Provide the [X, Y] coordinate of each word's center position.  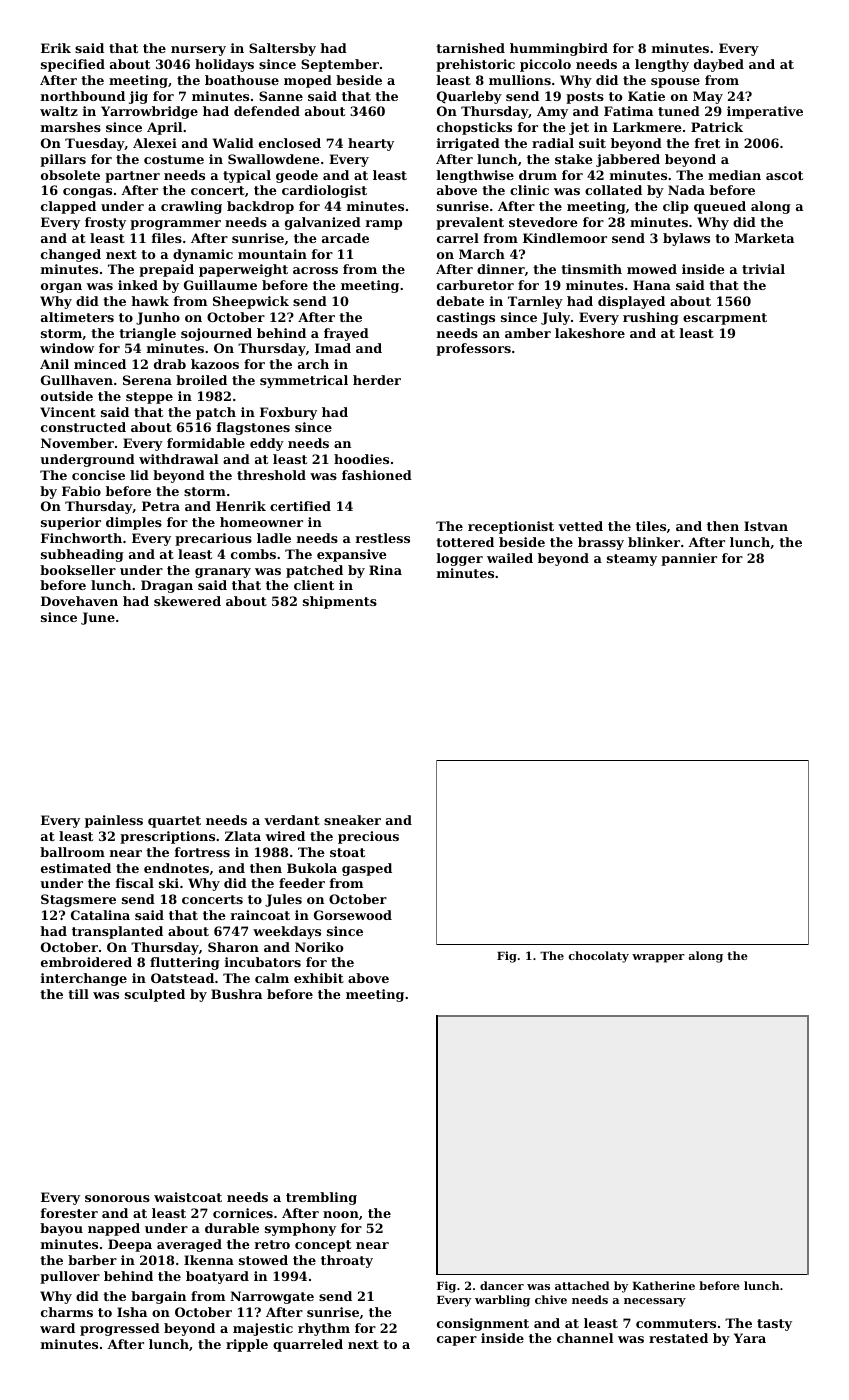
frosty [105, 223]
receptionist [511, 527]
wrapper [658, 958]
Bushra [236, 994]
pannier [689, 559]
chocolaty [599, 957]
